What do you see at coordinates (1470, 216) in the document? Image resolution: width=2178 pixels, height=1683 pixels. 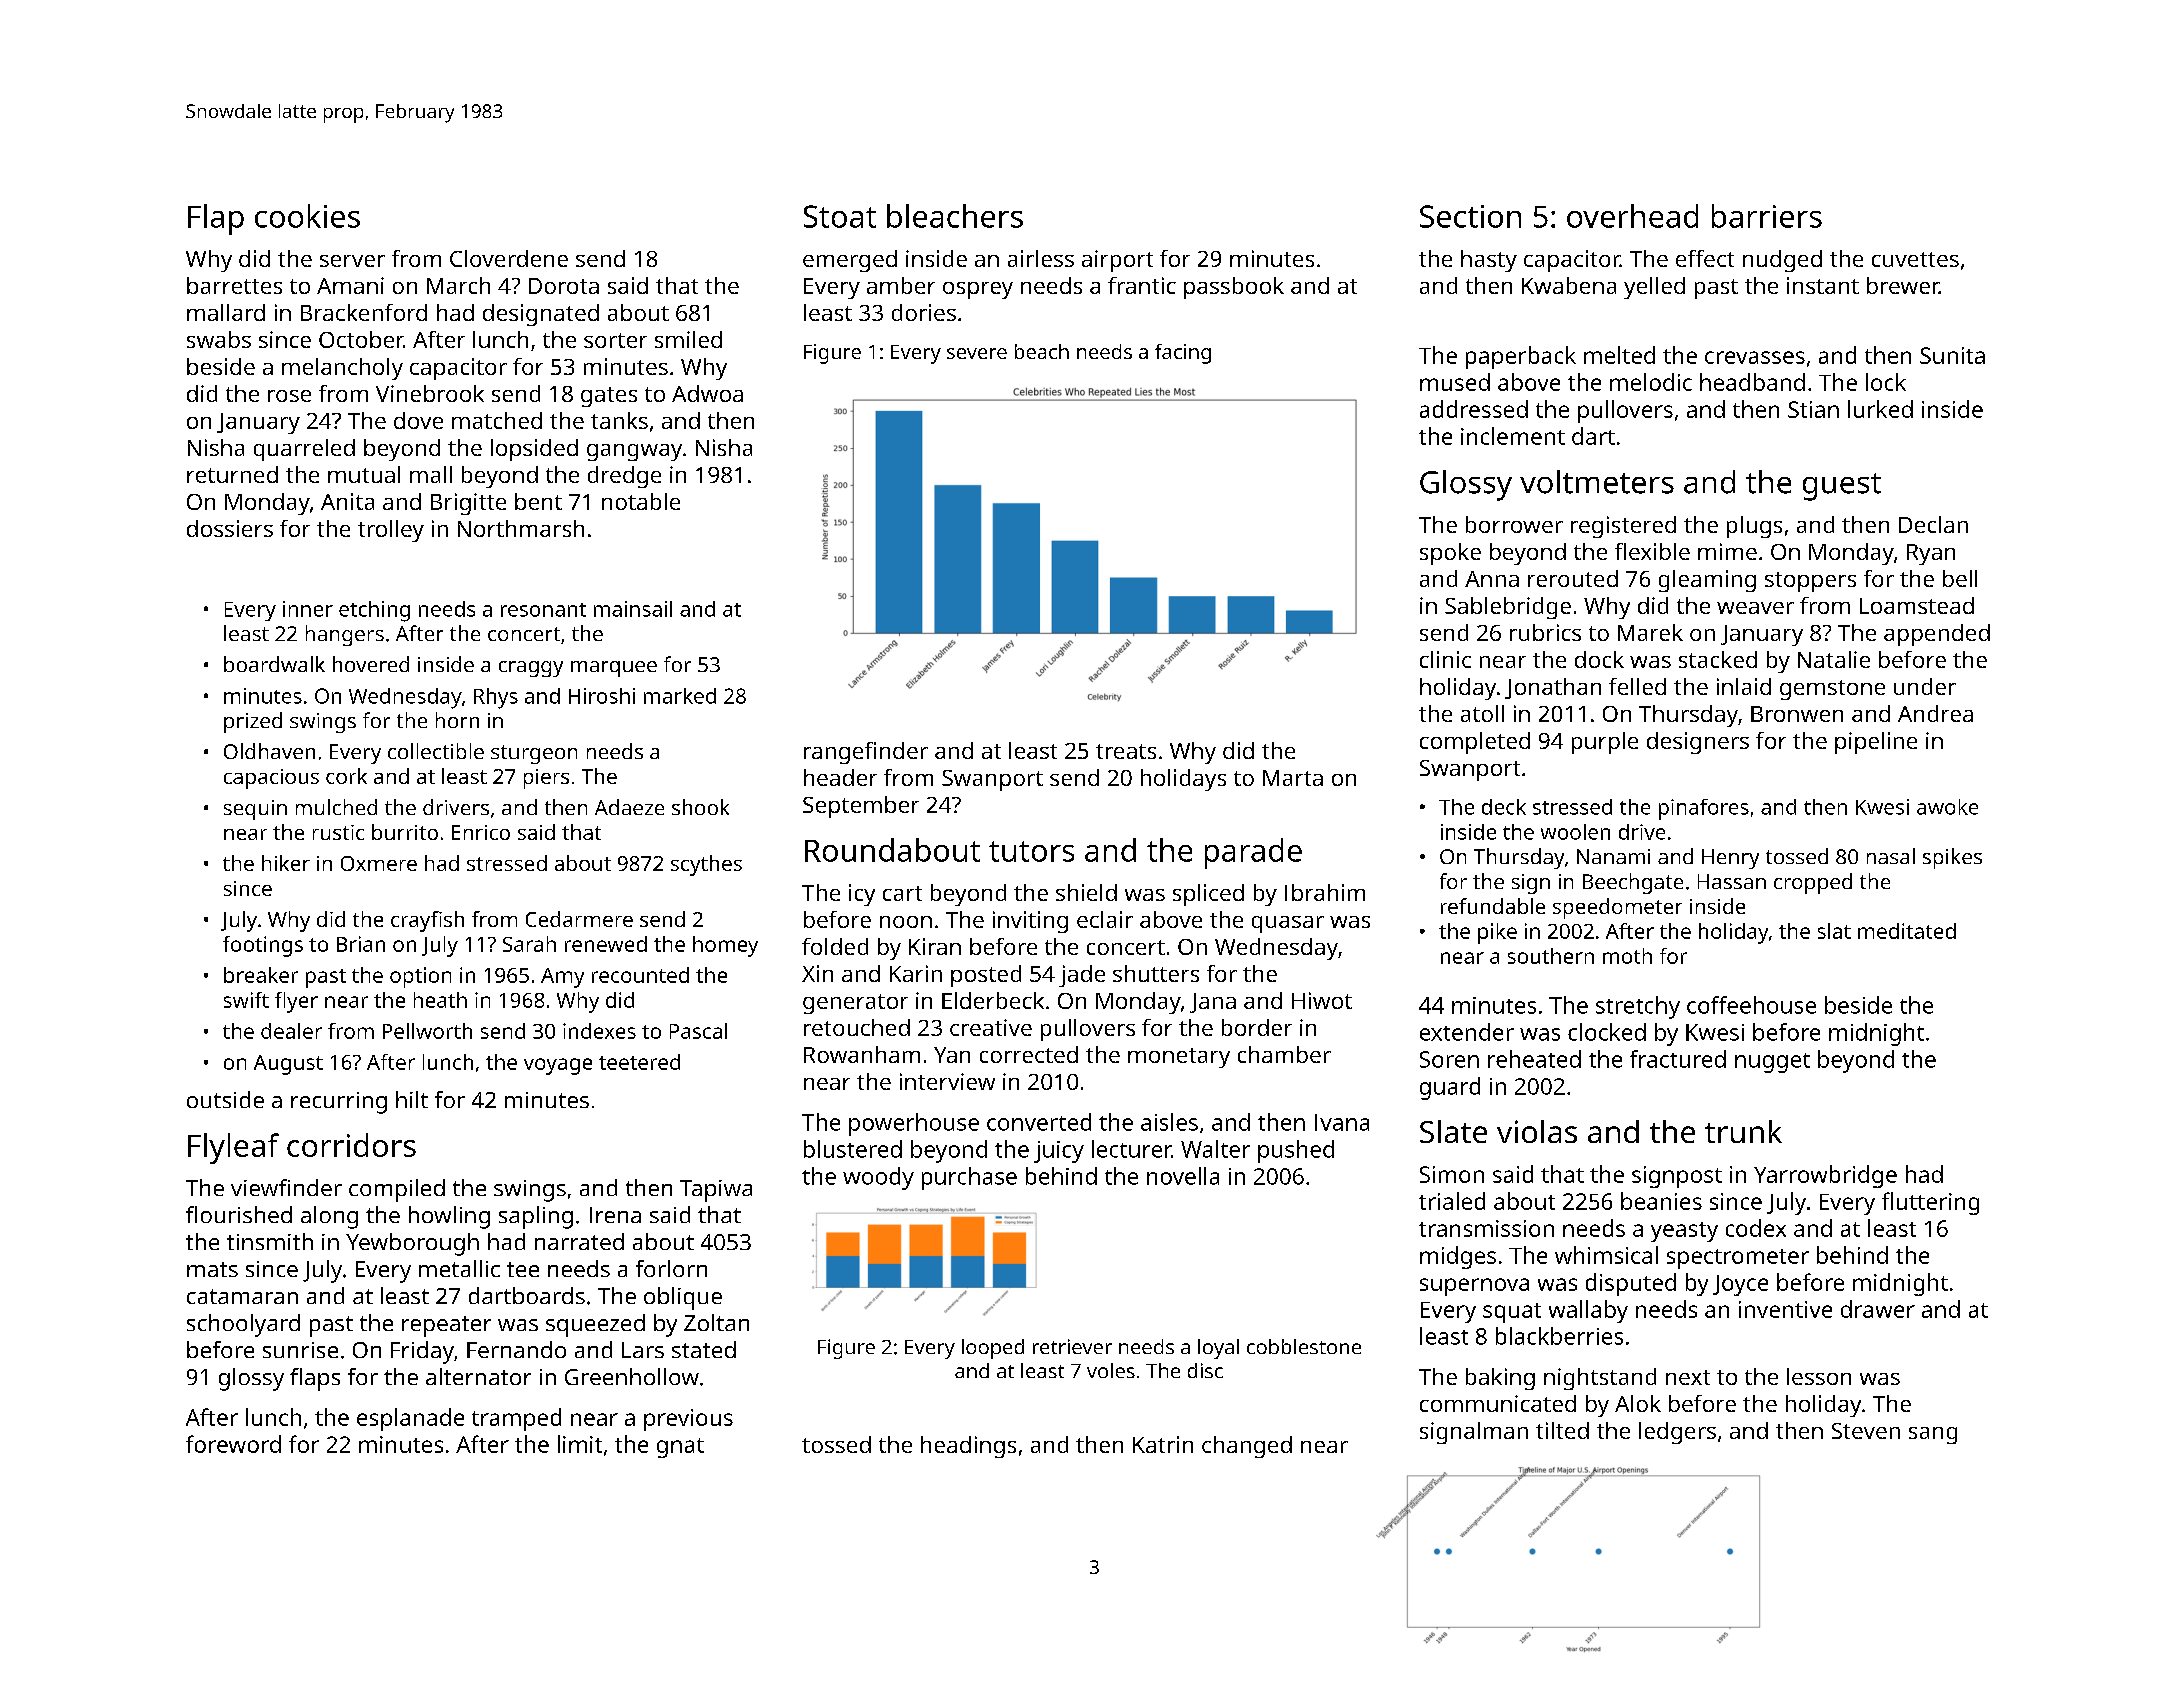 I see `Section` at bounding box center [1470, 216].
